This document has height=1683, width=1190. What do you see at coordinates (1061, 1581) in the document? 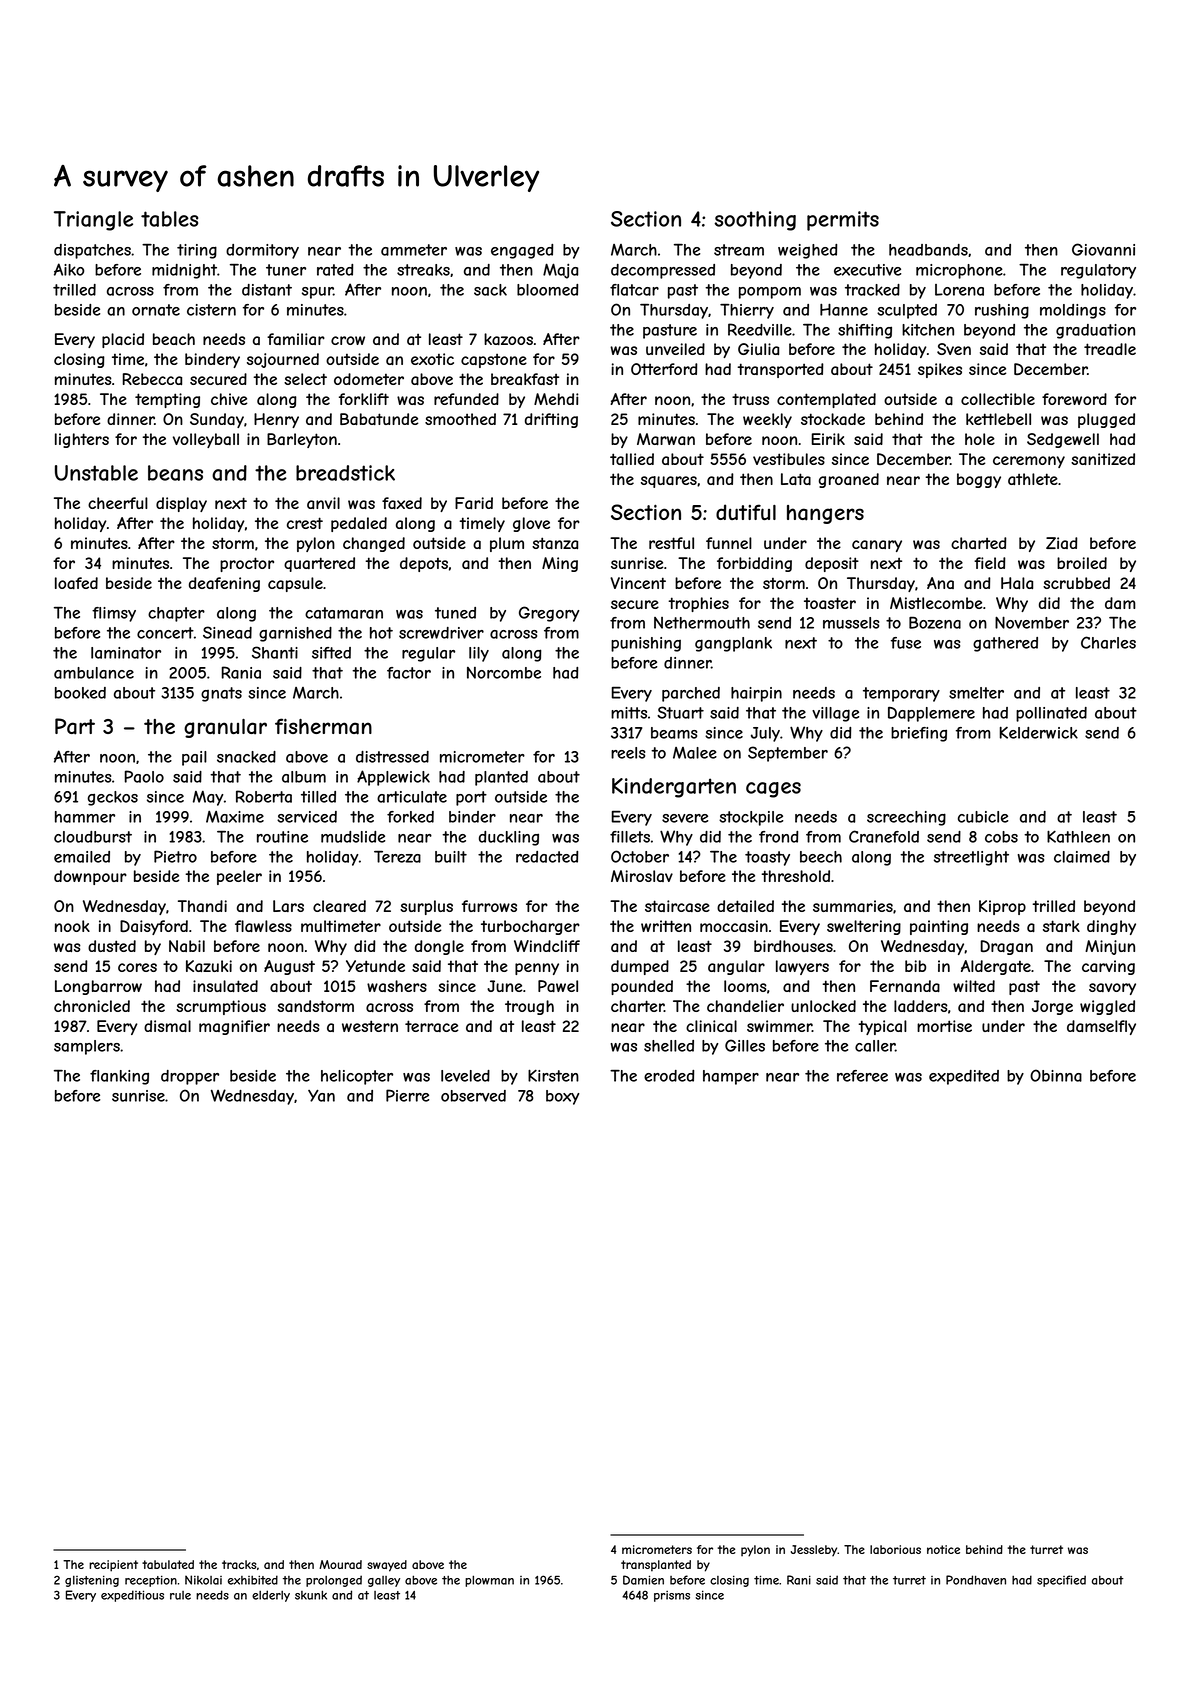
I see `specified` at bounding box center [1061, 1581].
